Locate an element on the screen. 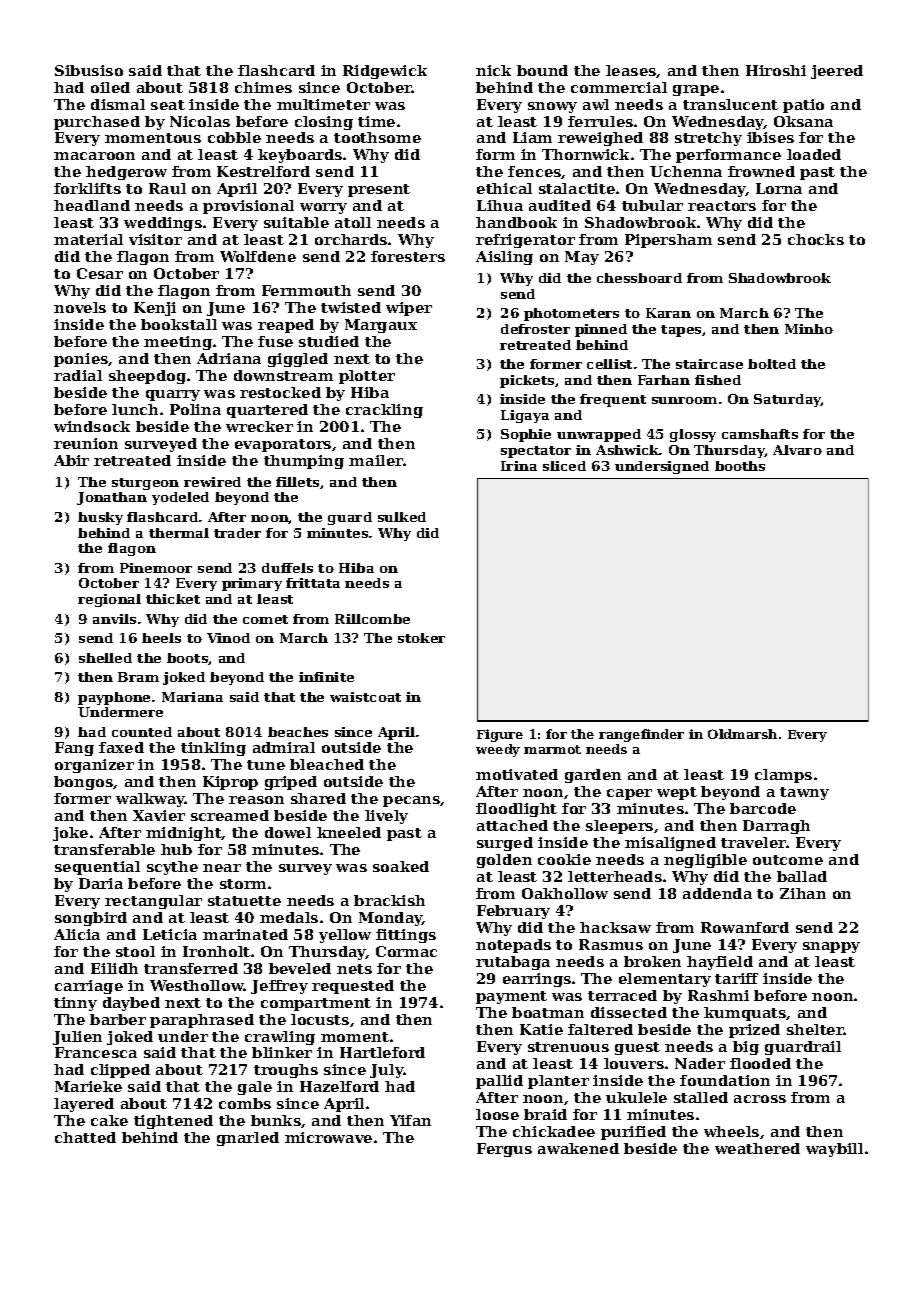  microwave is located at coordinates (328, 1137).
